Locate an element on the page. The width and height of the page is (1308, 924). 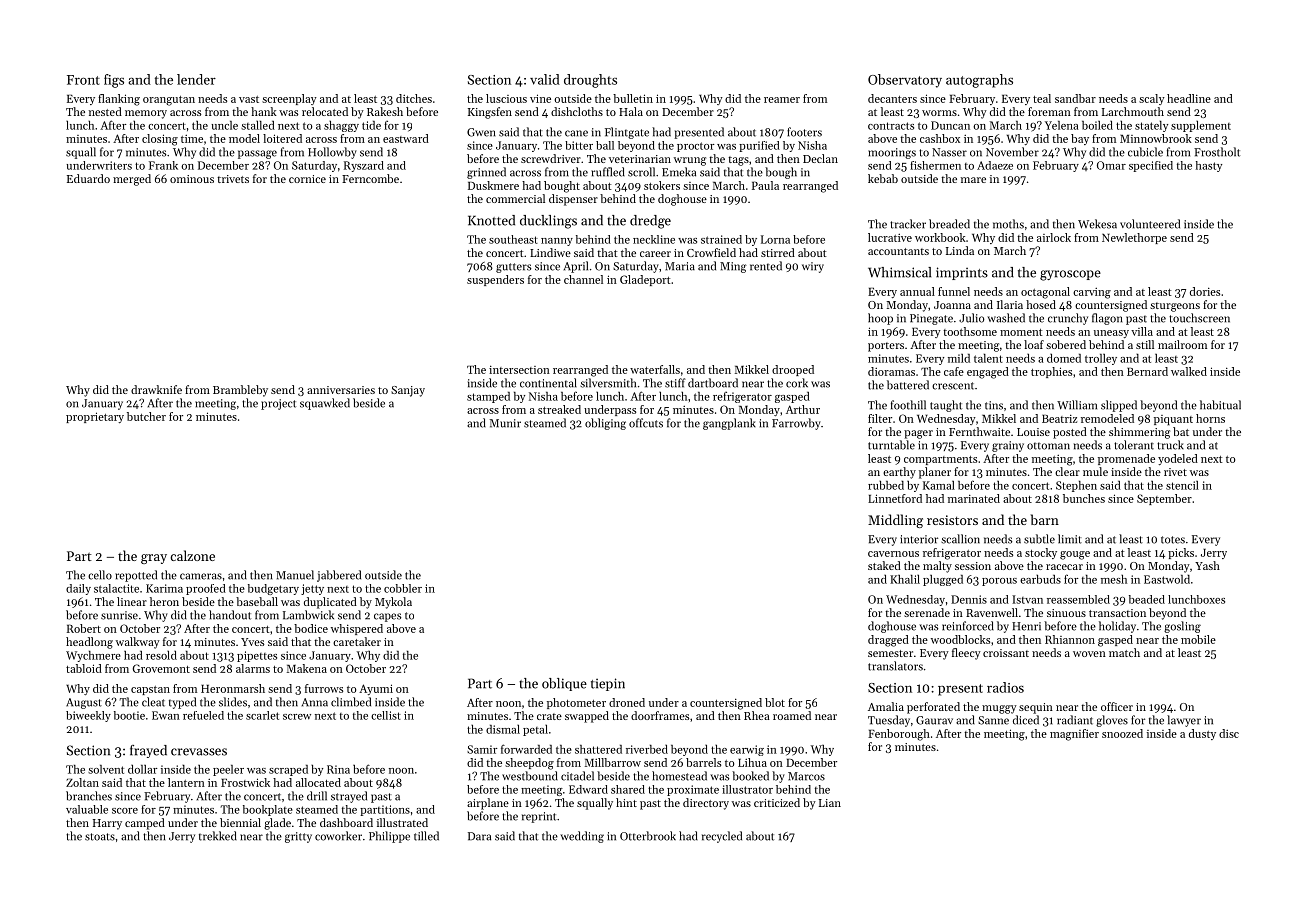
stoats is located at coordinates (100, 837).
